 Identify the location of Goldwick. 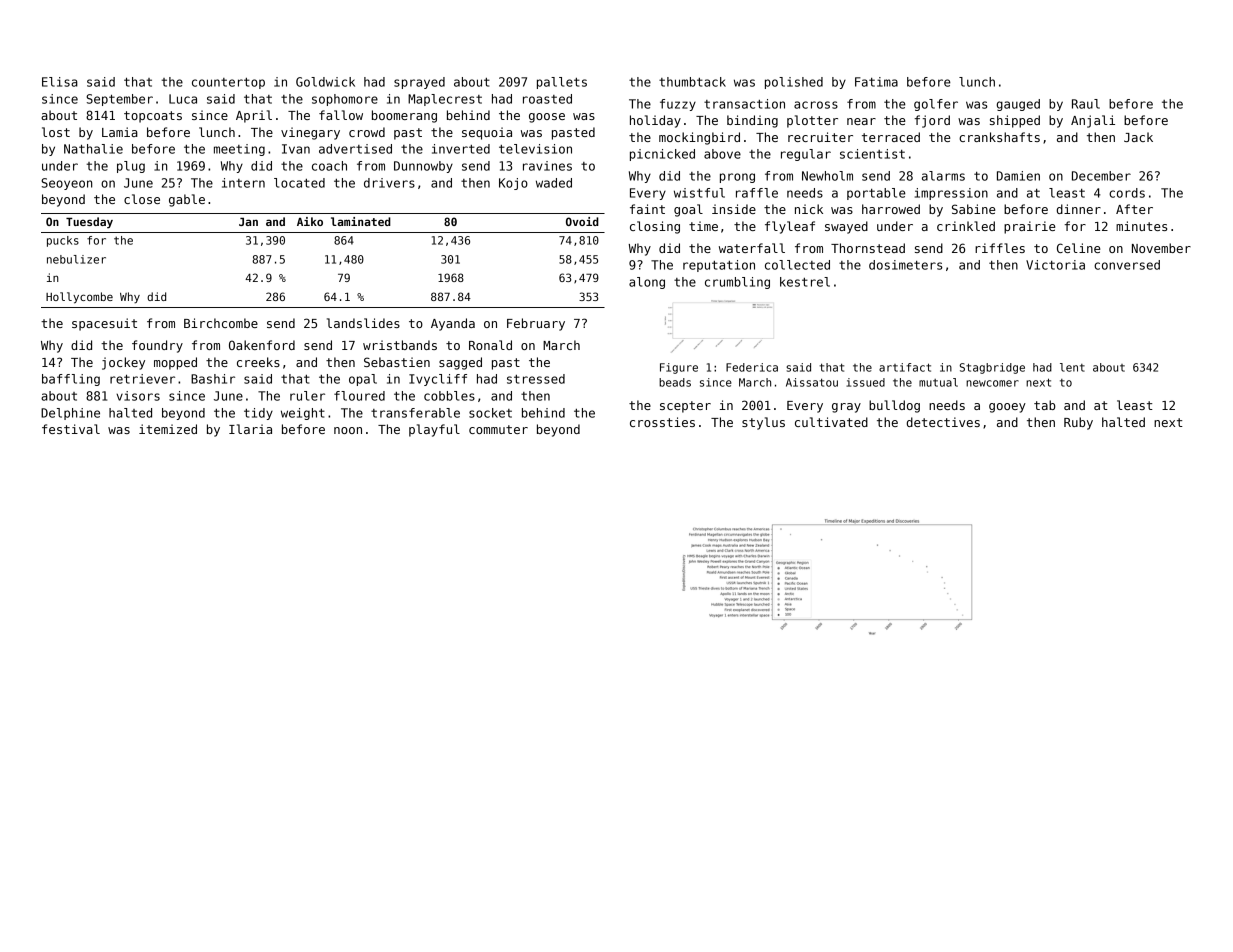
(325, 82).
